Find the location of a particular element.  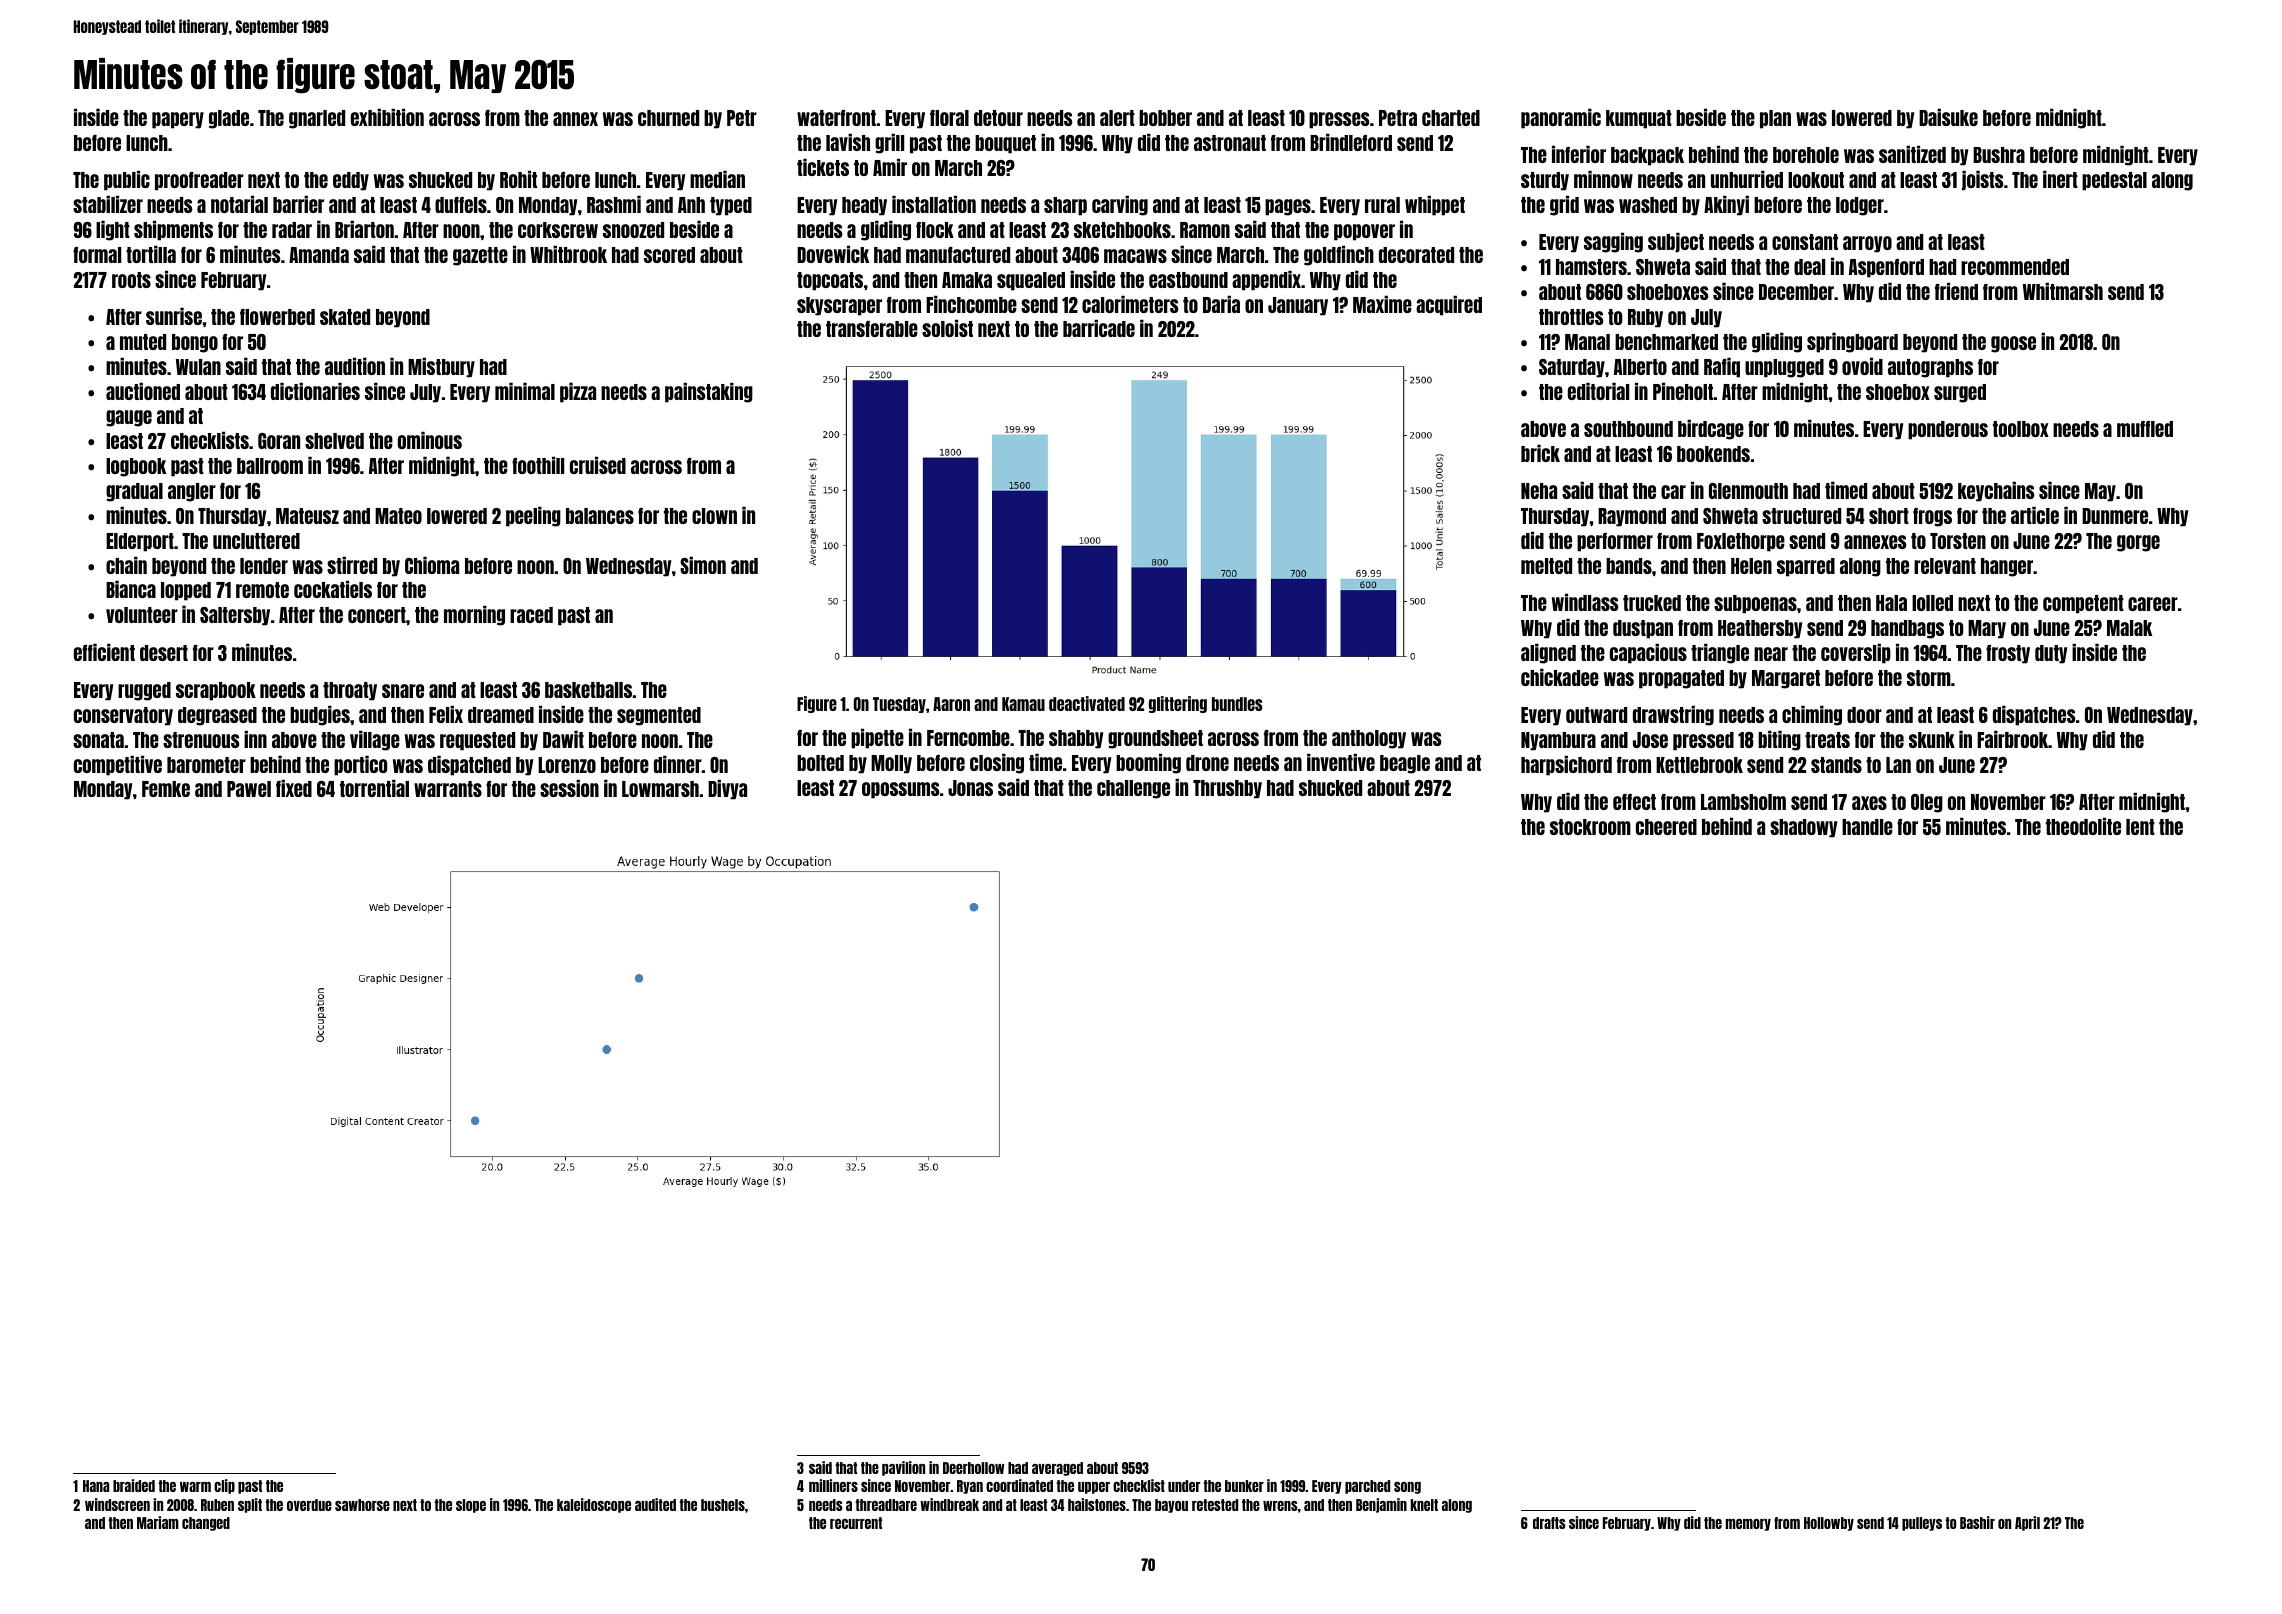

rugged is located at coordinates (144, 691).
